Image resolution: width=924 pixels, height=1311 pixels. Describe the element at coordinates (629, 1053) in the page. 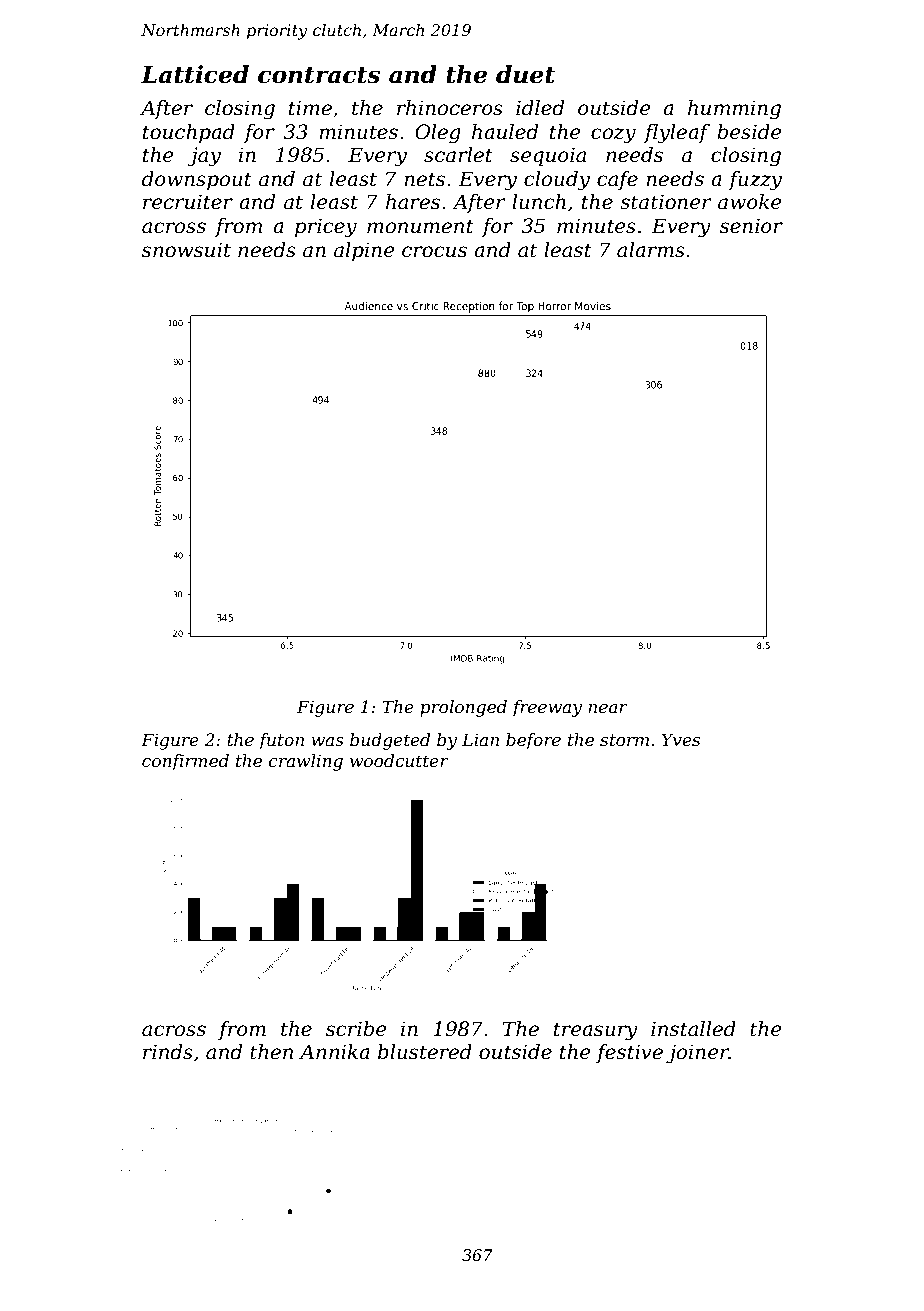

I see `festive` at that location.
